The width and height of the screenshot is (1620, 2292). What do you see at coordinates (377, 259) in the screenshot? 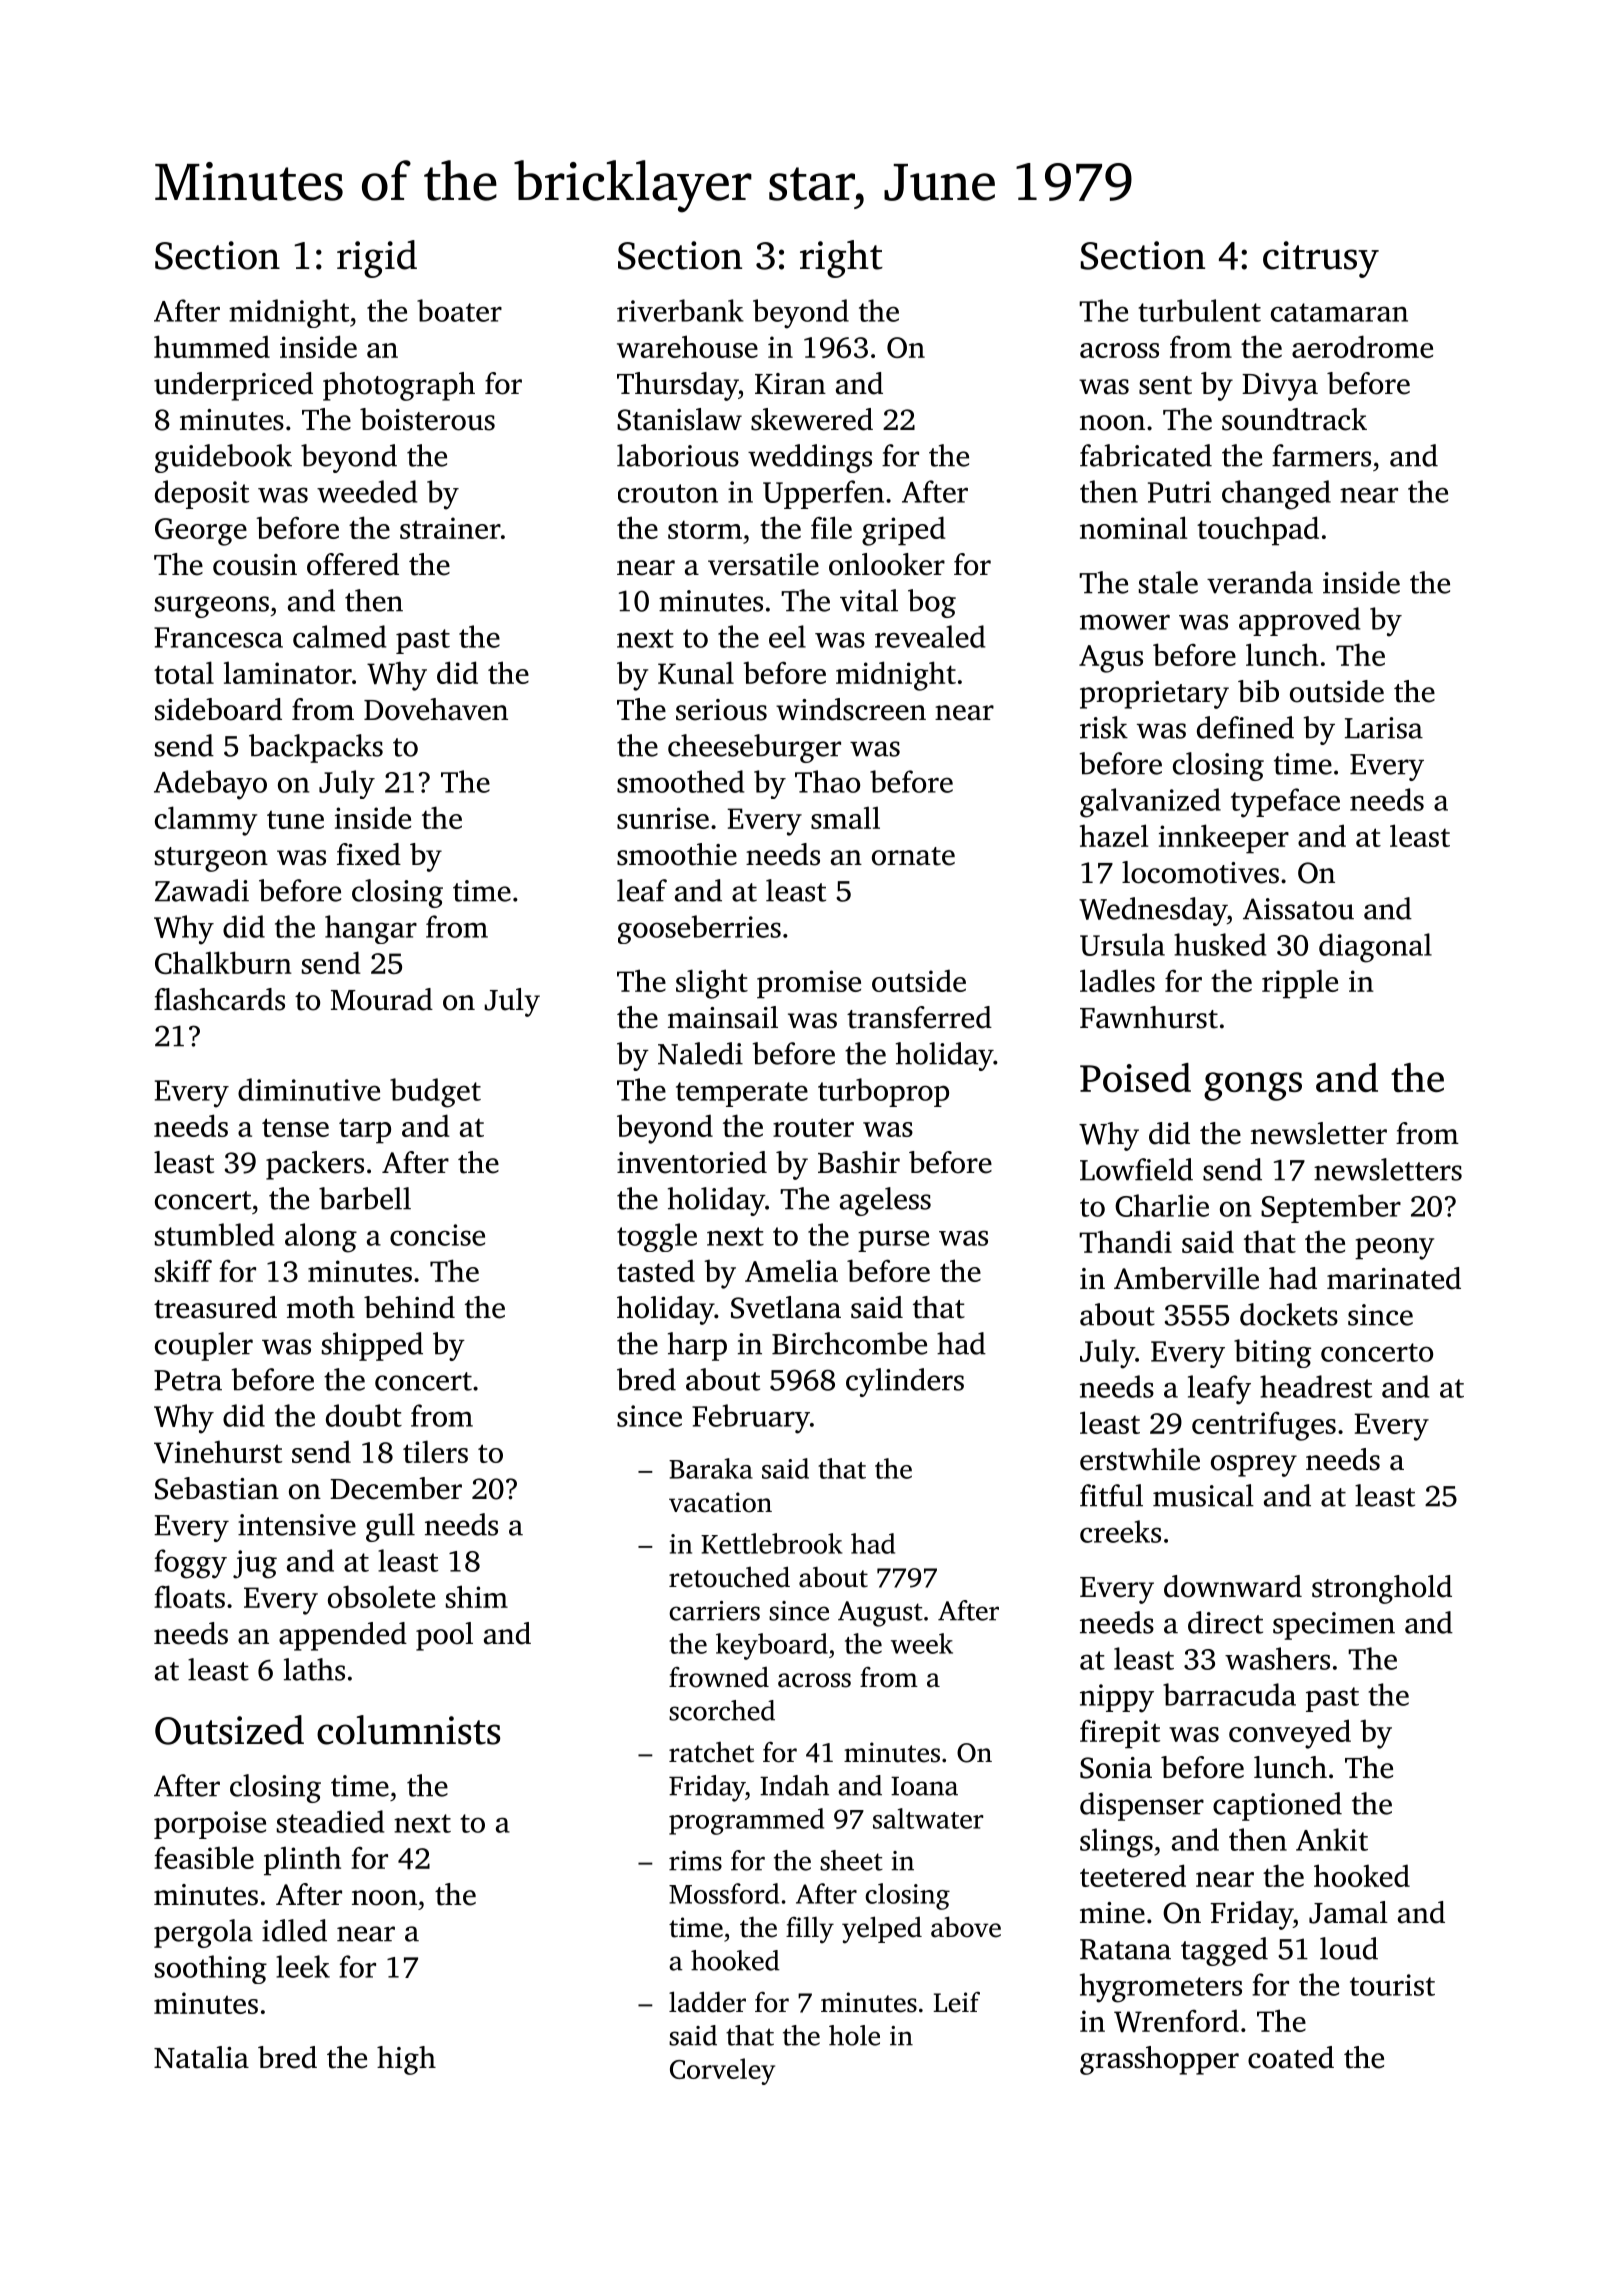
I see `rigid` at bounding box center [377, 259].
